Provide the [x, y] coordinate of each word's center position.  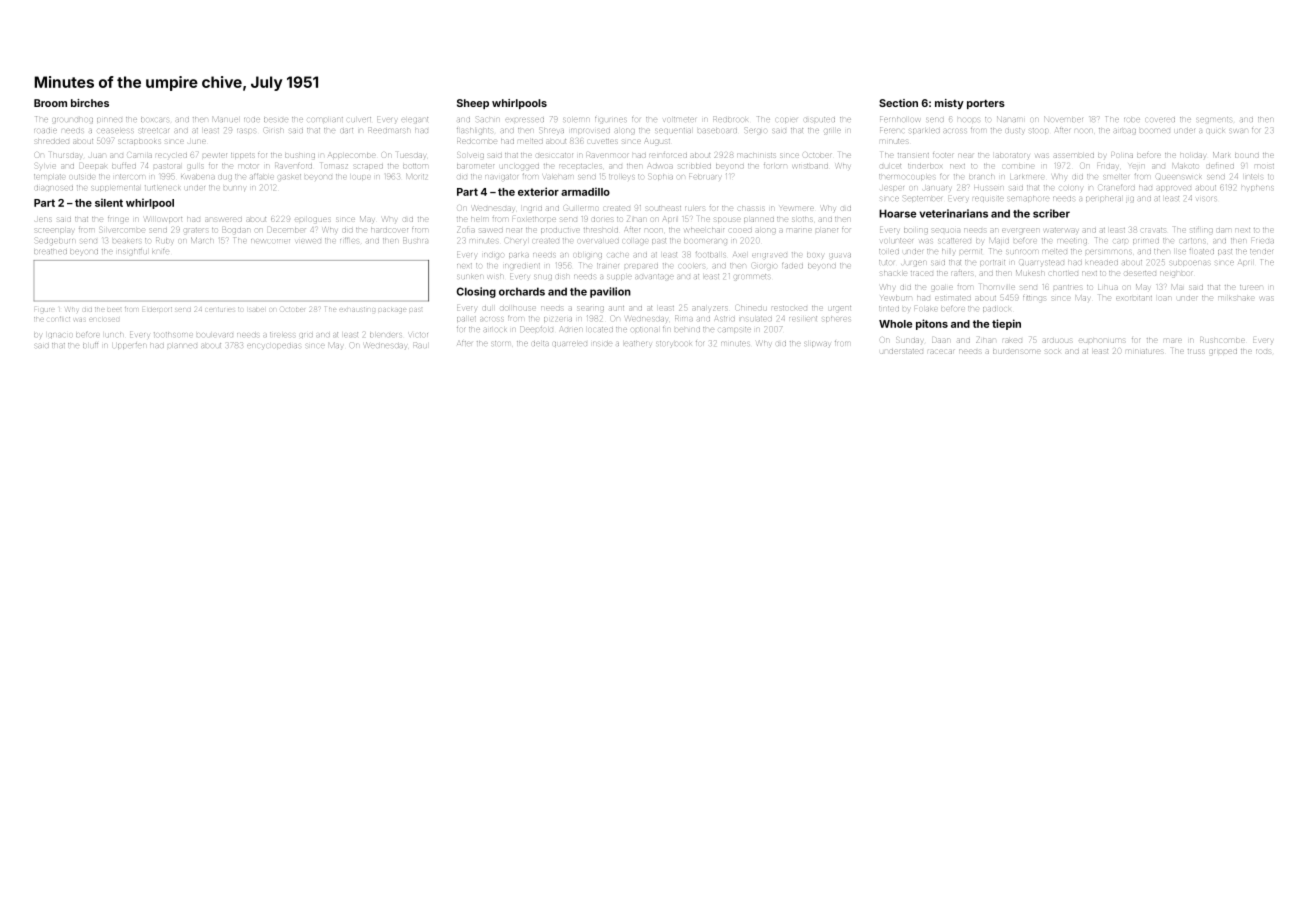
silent [109, 202]
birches [90, 103]
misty [949, 104]
